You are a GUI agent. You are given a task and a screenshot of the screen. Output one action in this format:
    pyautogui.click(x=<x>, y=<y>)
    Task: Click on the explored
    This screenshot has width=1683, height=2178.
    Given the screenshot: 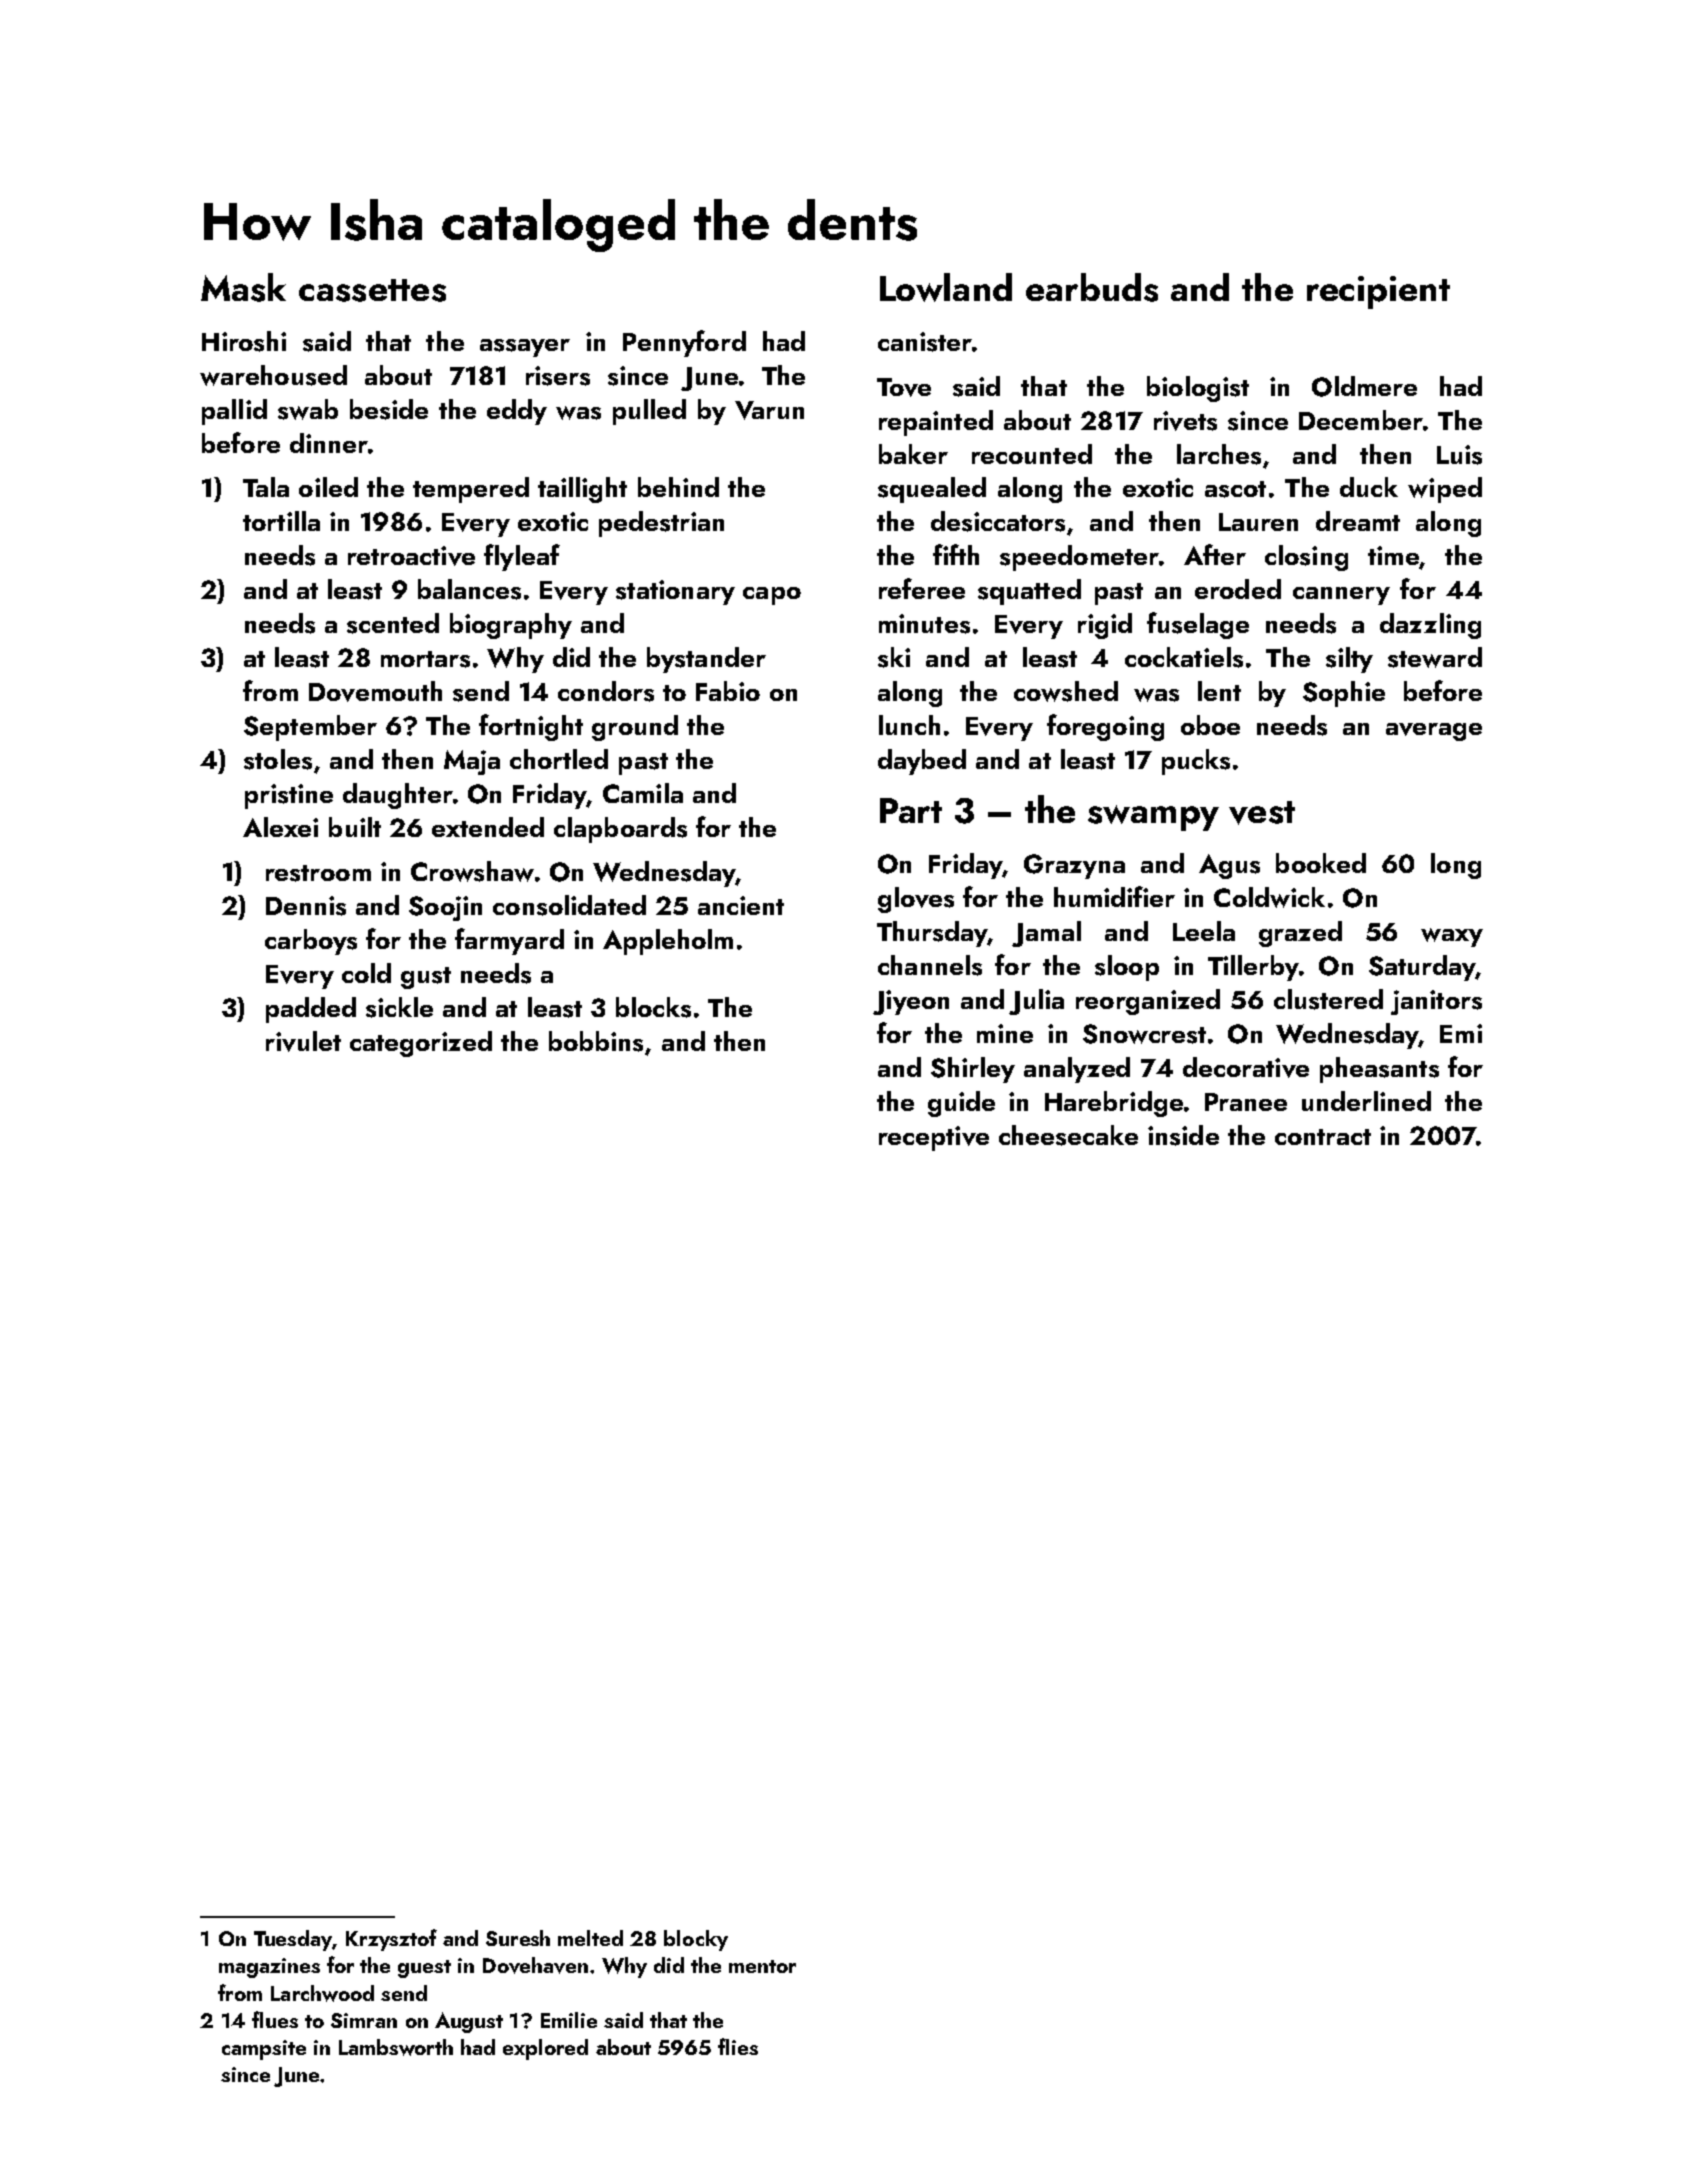 What is the action you would take?
    pyautogui.click(x=545, y=2049)
